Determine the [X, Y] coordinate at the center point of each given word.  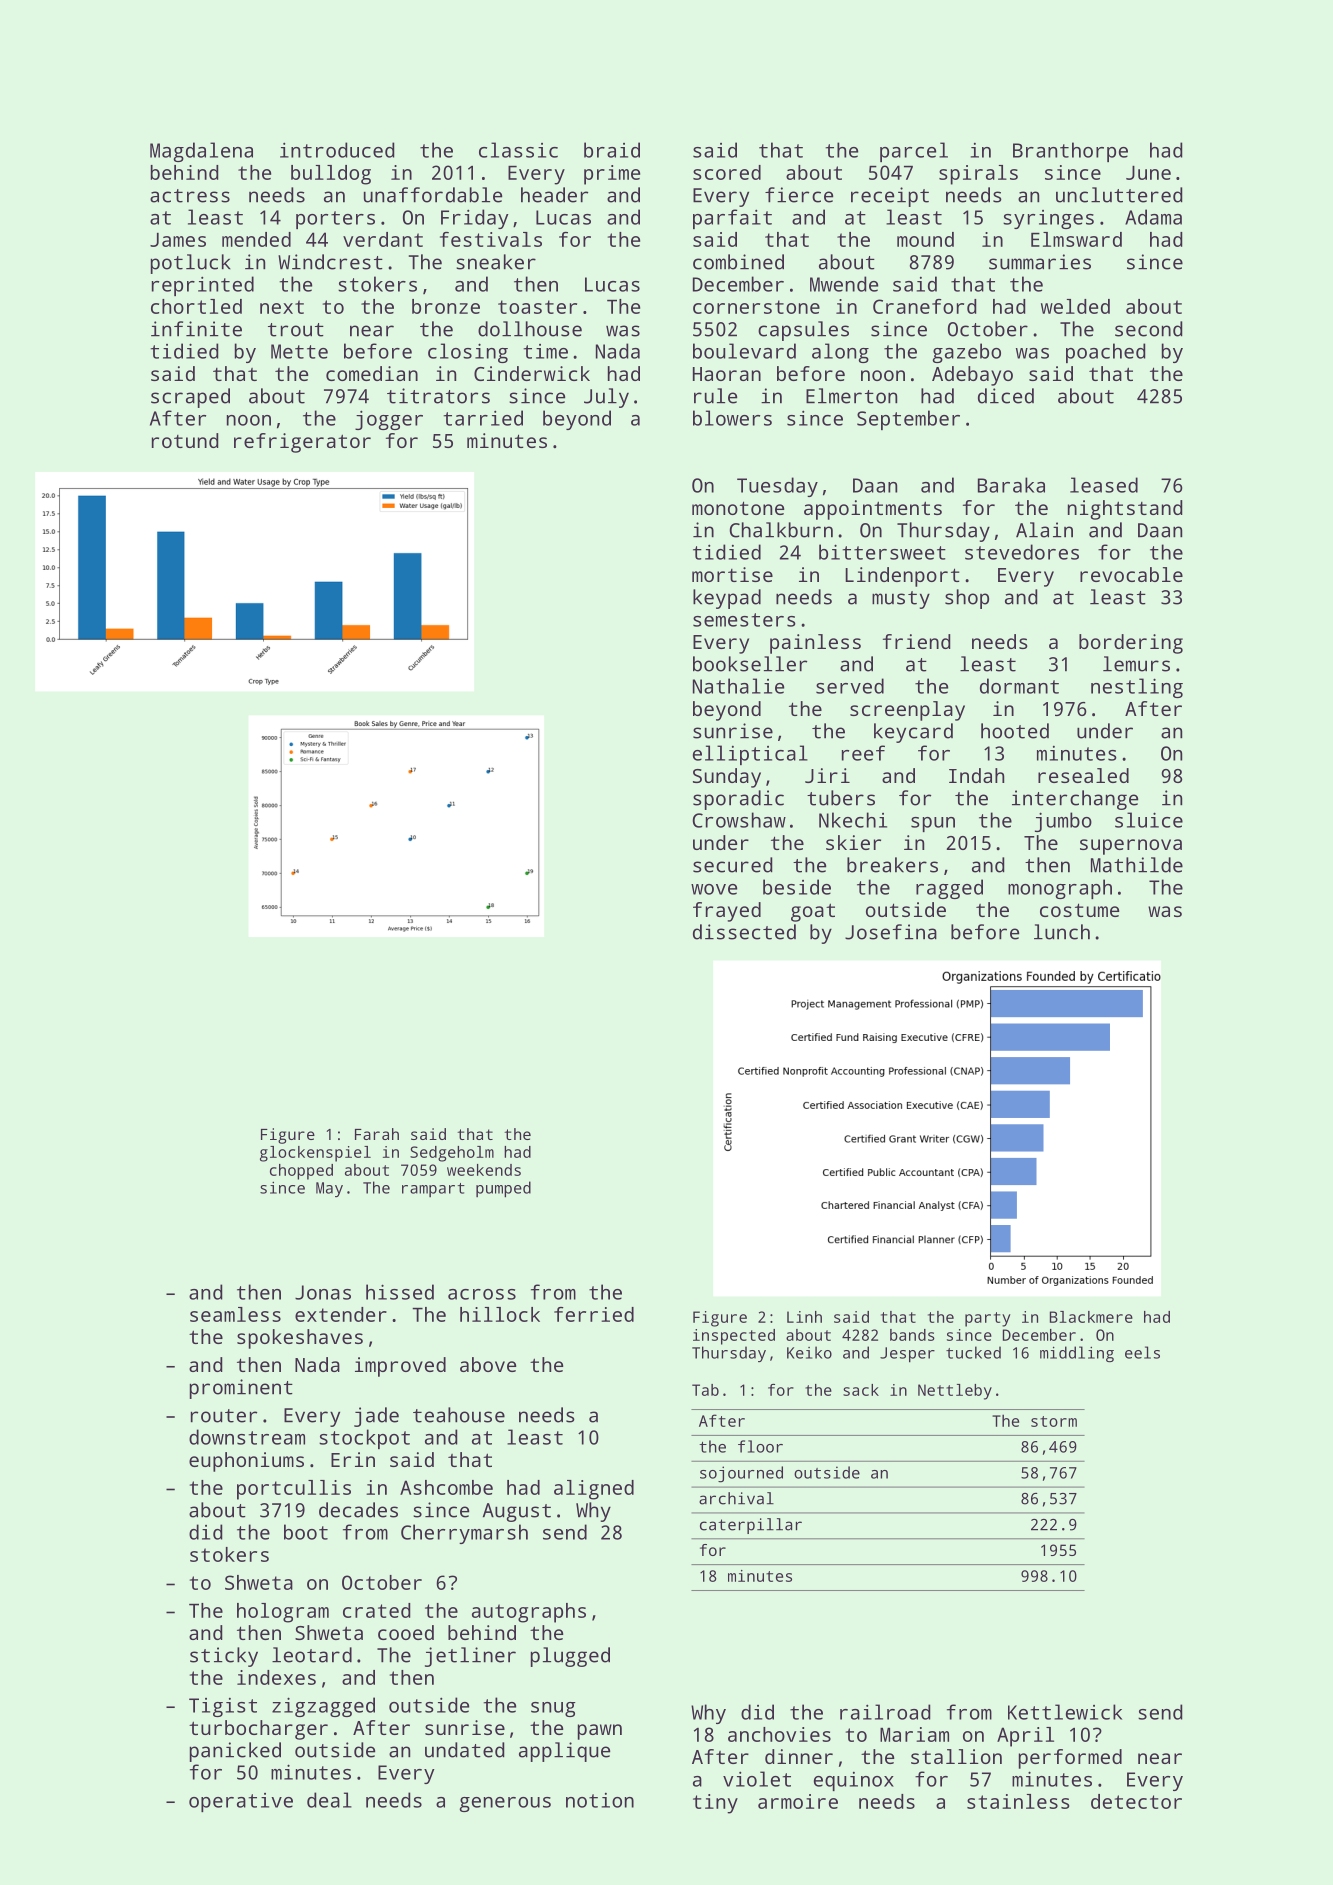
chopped [301, 1172]
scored [727, 172]
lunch [1062, 932]
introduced [337, 150]
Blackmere [1091, 1317]
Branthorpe [1070, 152]
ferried [594, 1314]
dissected [744, 932]
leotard [312, 1655]
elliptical [750, 755]
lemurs [1136, 664]
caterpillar [751, 1526]
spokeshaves [300, 1339]
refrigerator [302, 443]
